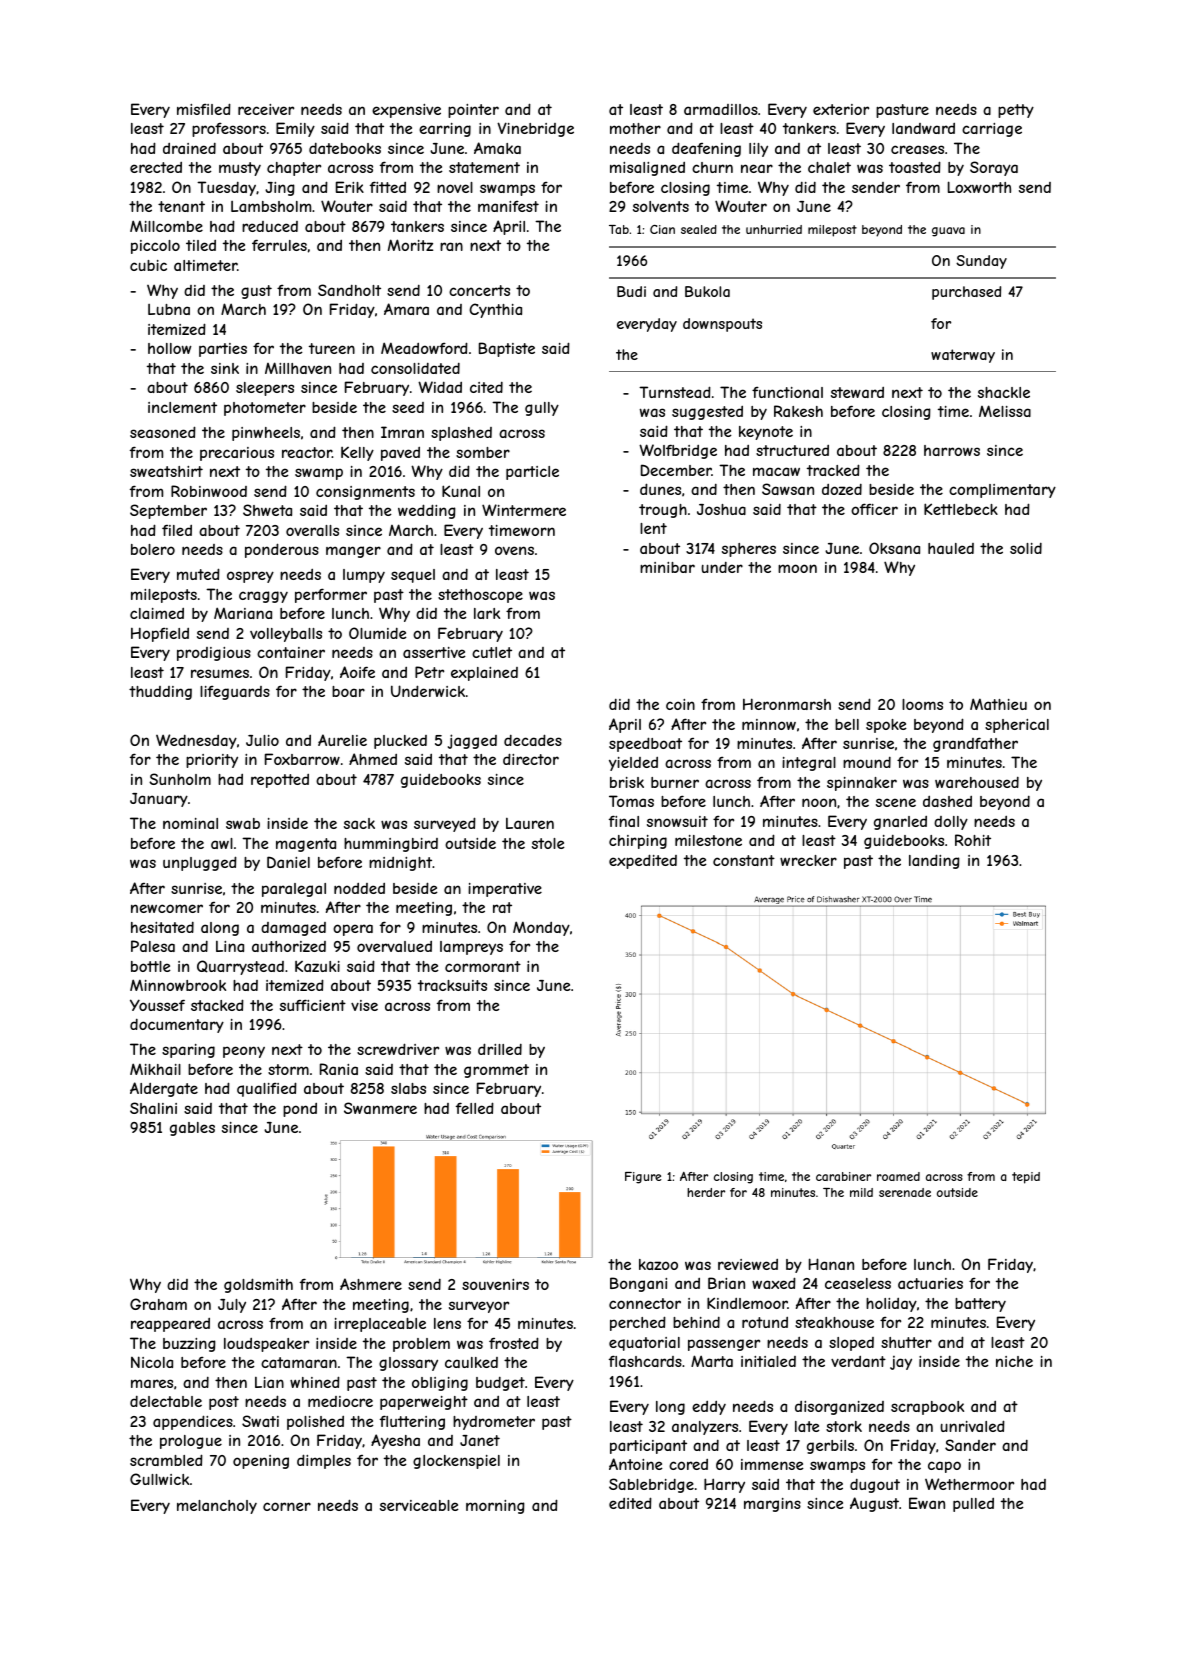  I want to click on sufficient, so click(313, 1005).
